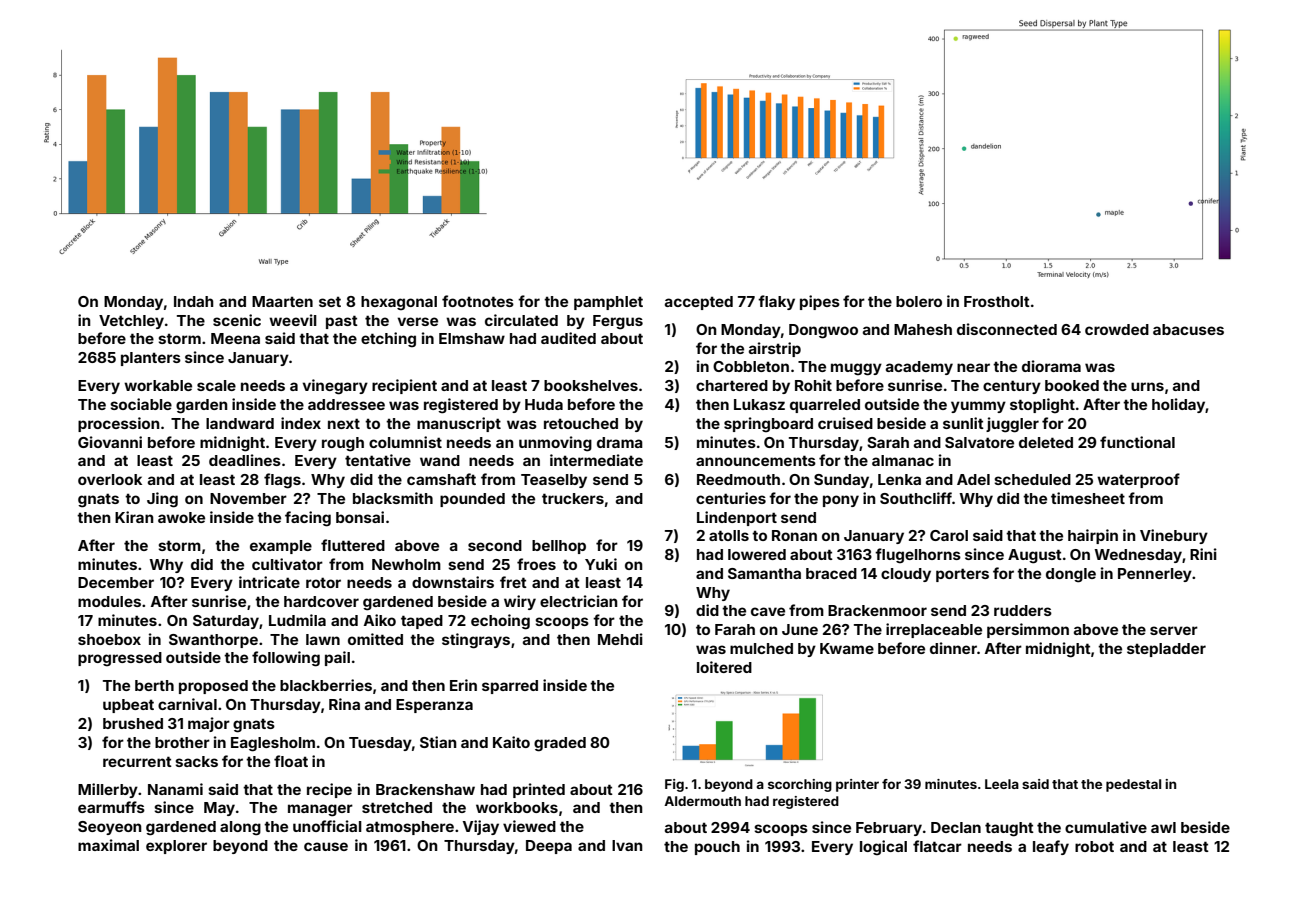  What do you see at coordinates (559, 547) in the image?
I see `bellhop` at bounding box center [559, 547].
